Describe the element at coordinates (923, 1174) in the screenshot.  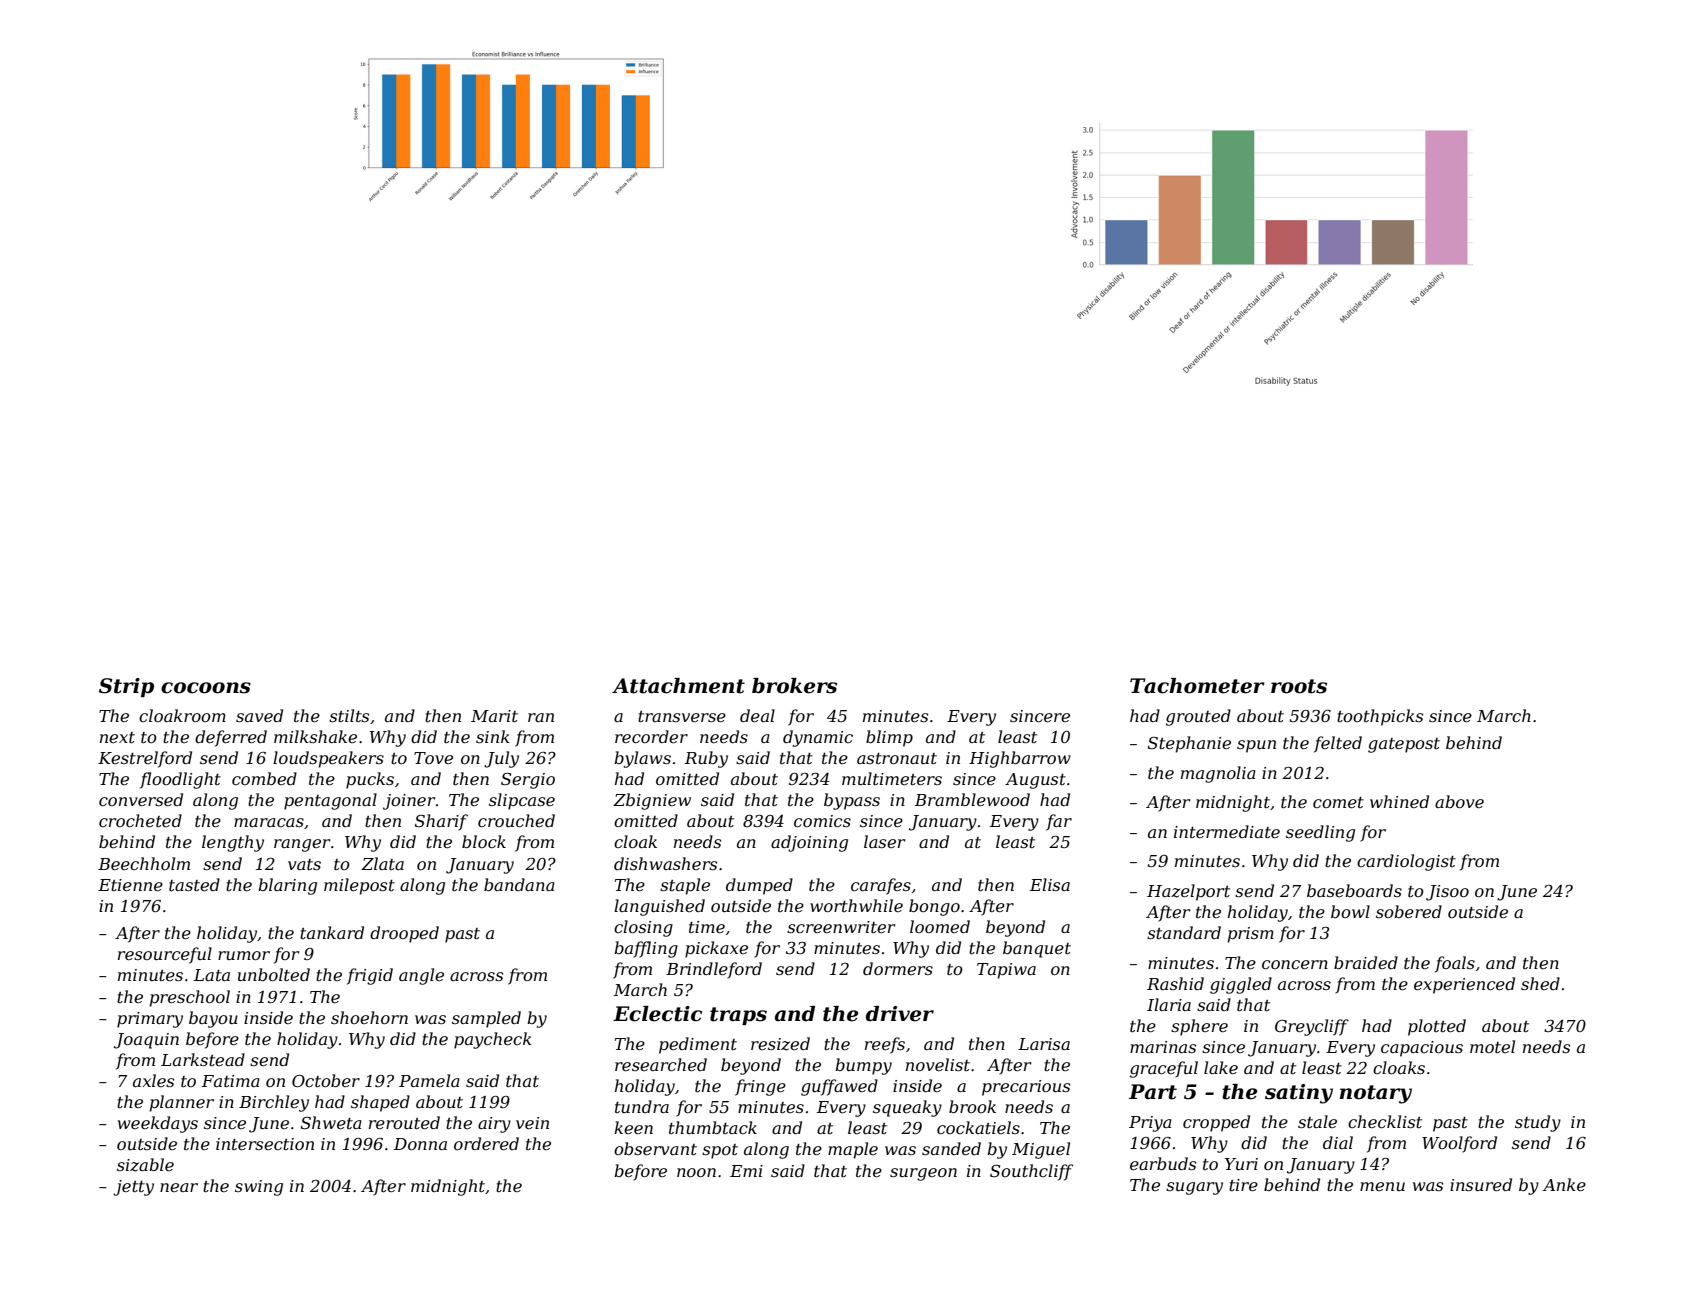
I see `surgeon` at that location.
